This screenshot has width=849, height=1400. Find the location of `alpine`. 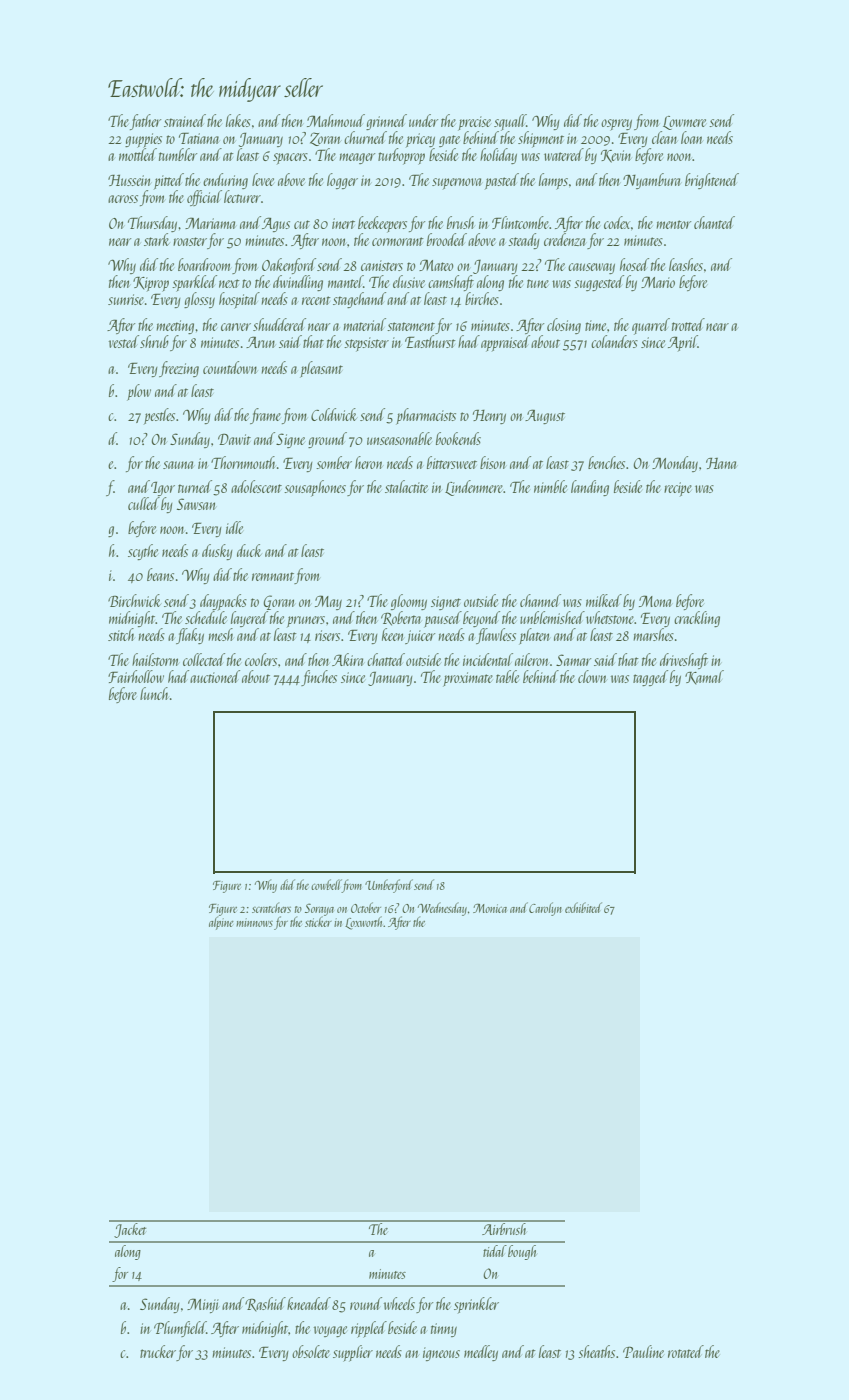

alpine is located at coordinates (221, 923).
